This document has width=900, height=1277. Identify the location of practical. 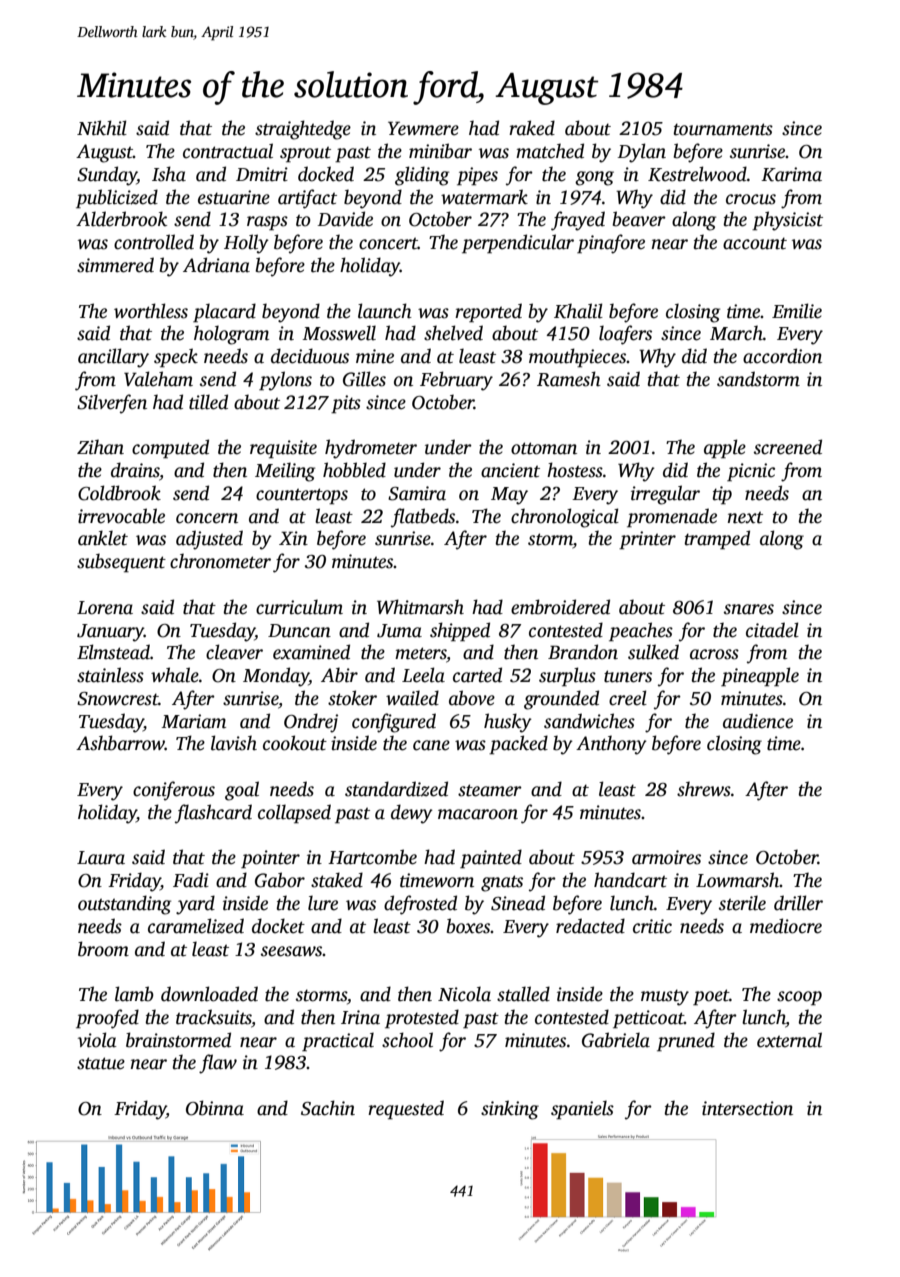
(338, 1042).
